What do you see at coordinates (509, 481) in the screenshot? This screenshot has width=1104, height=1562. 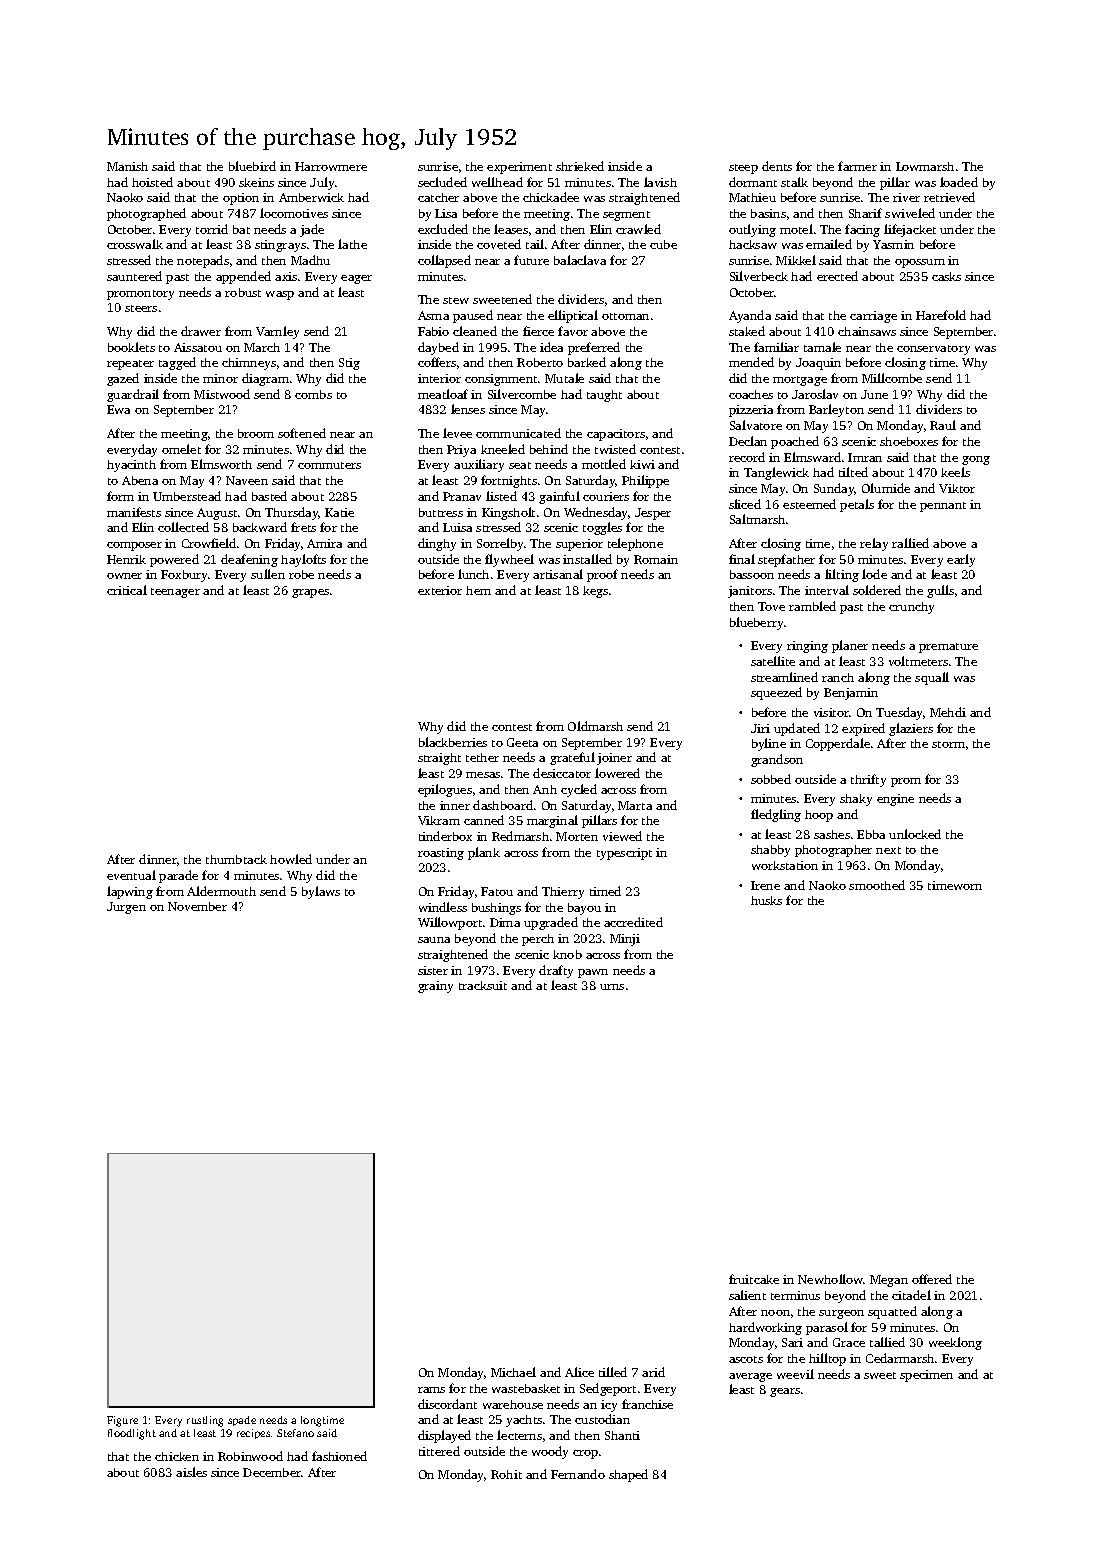 I see `fortnights` at bounding box center [509, 481].
